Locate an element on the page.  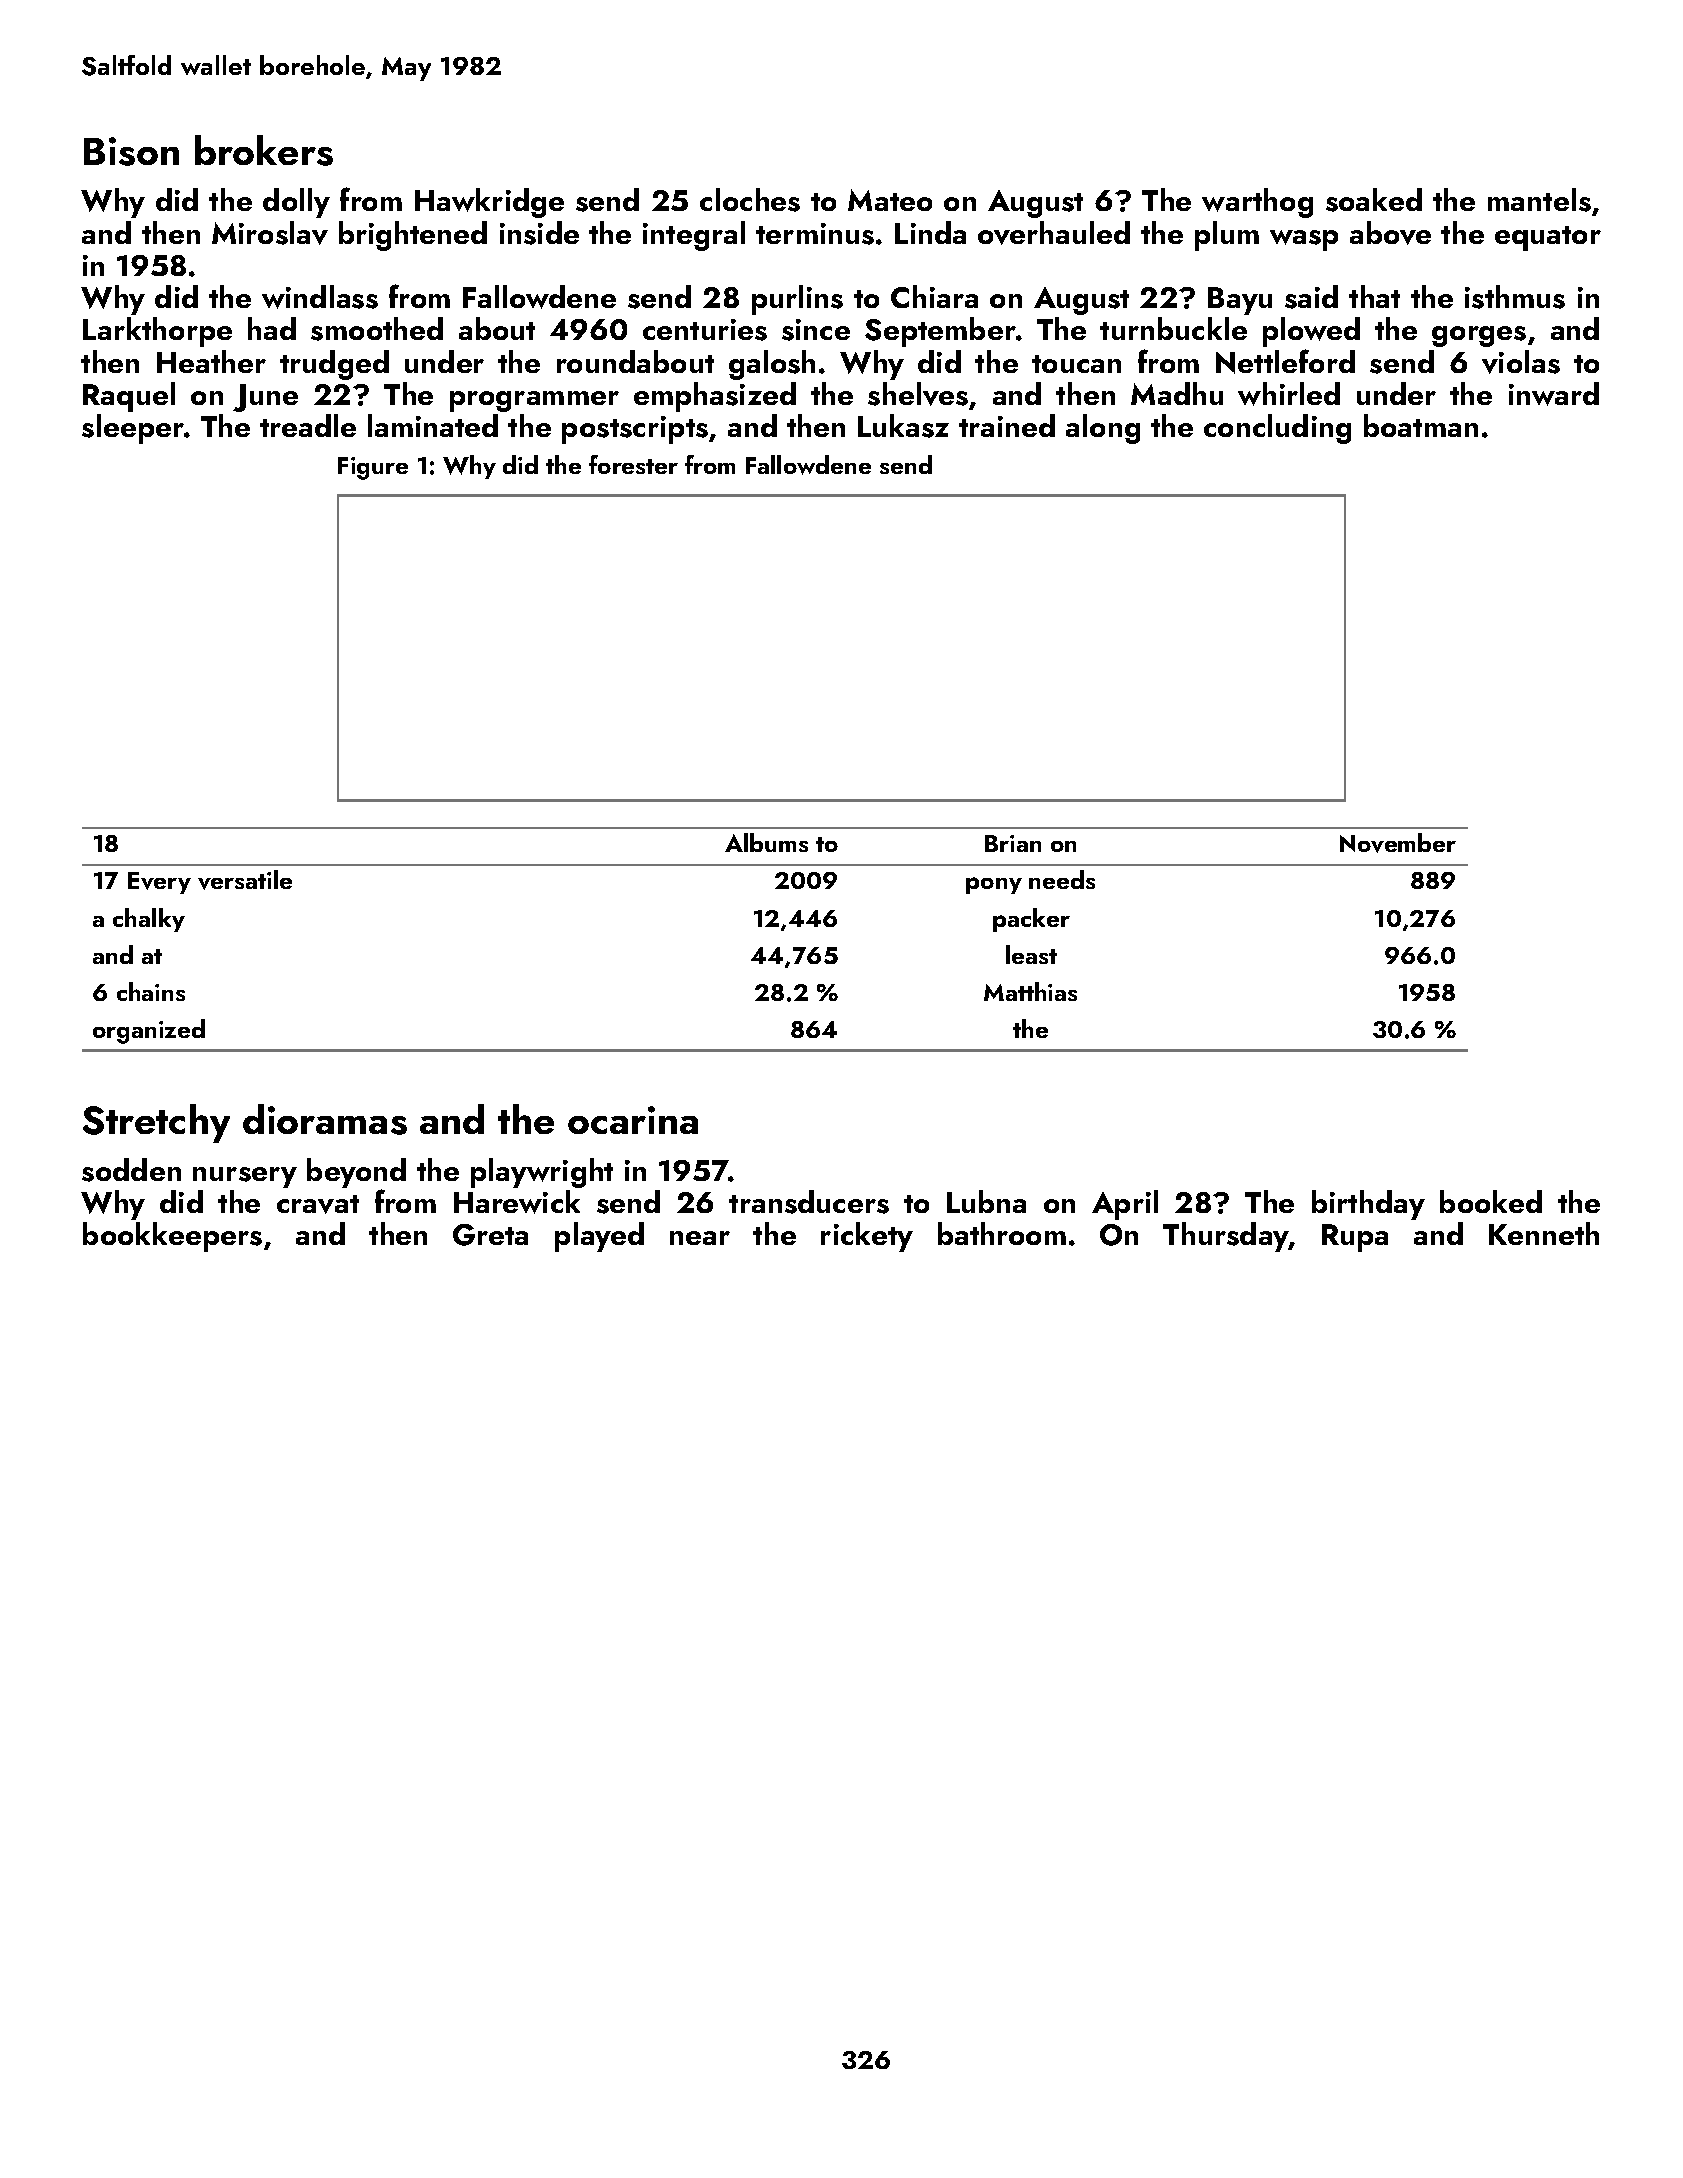
rickety is located at coordinates (867, 1237).
